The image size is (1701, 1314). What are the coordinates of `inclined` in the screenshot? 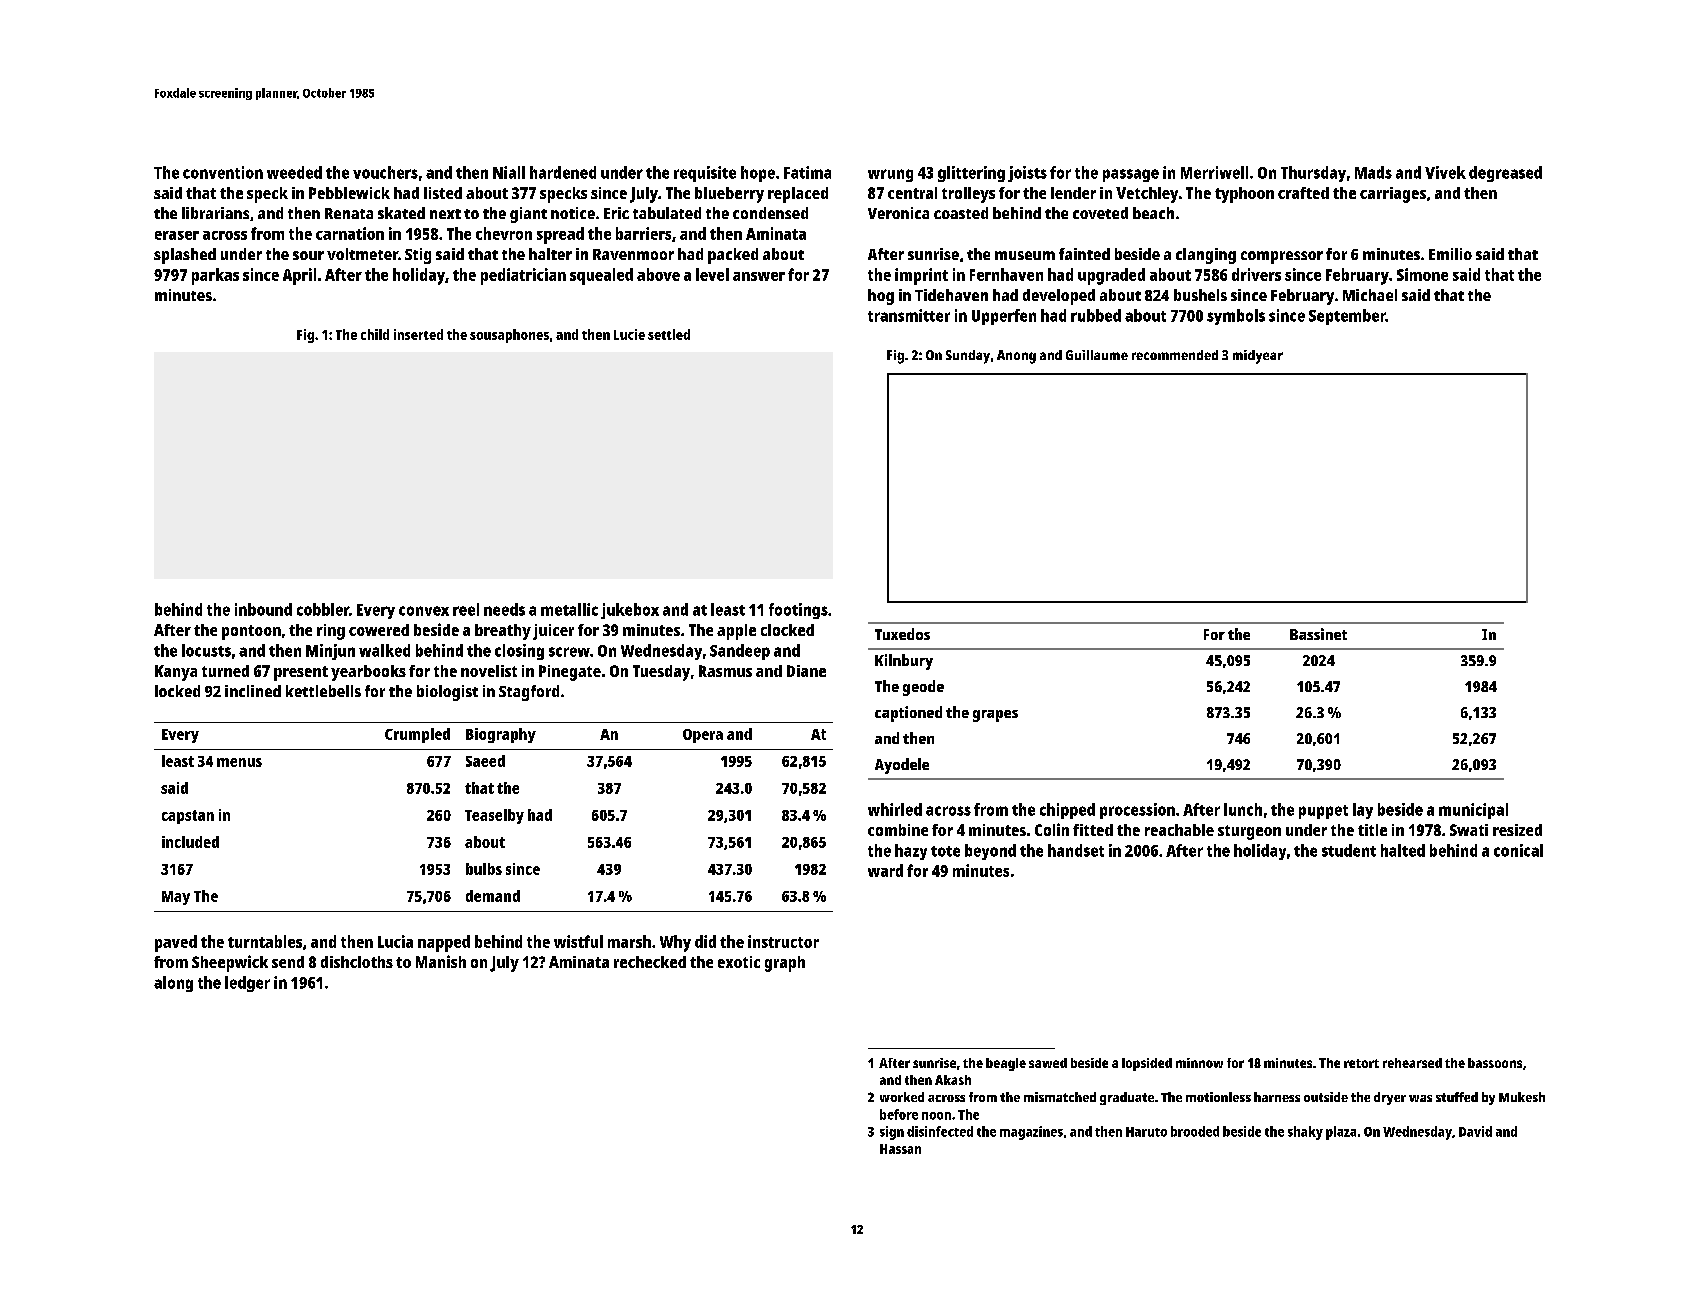 It's located at (253, 691).
